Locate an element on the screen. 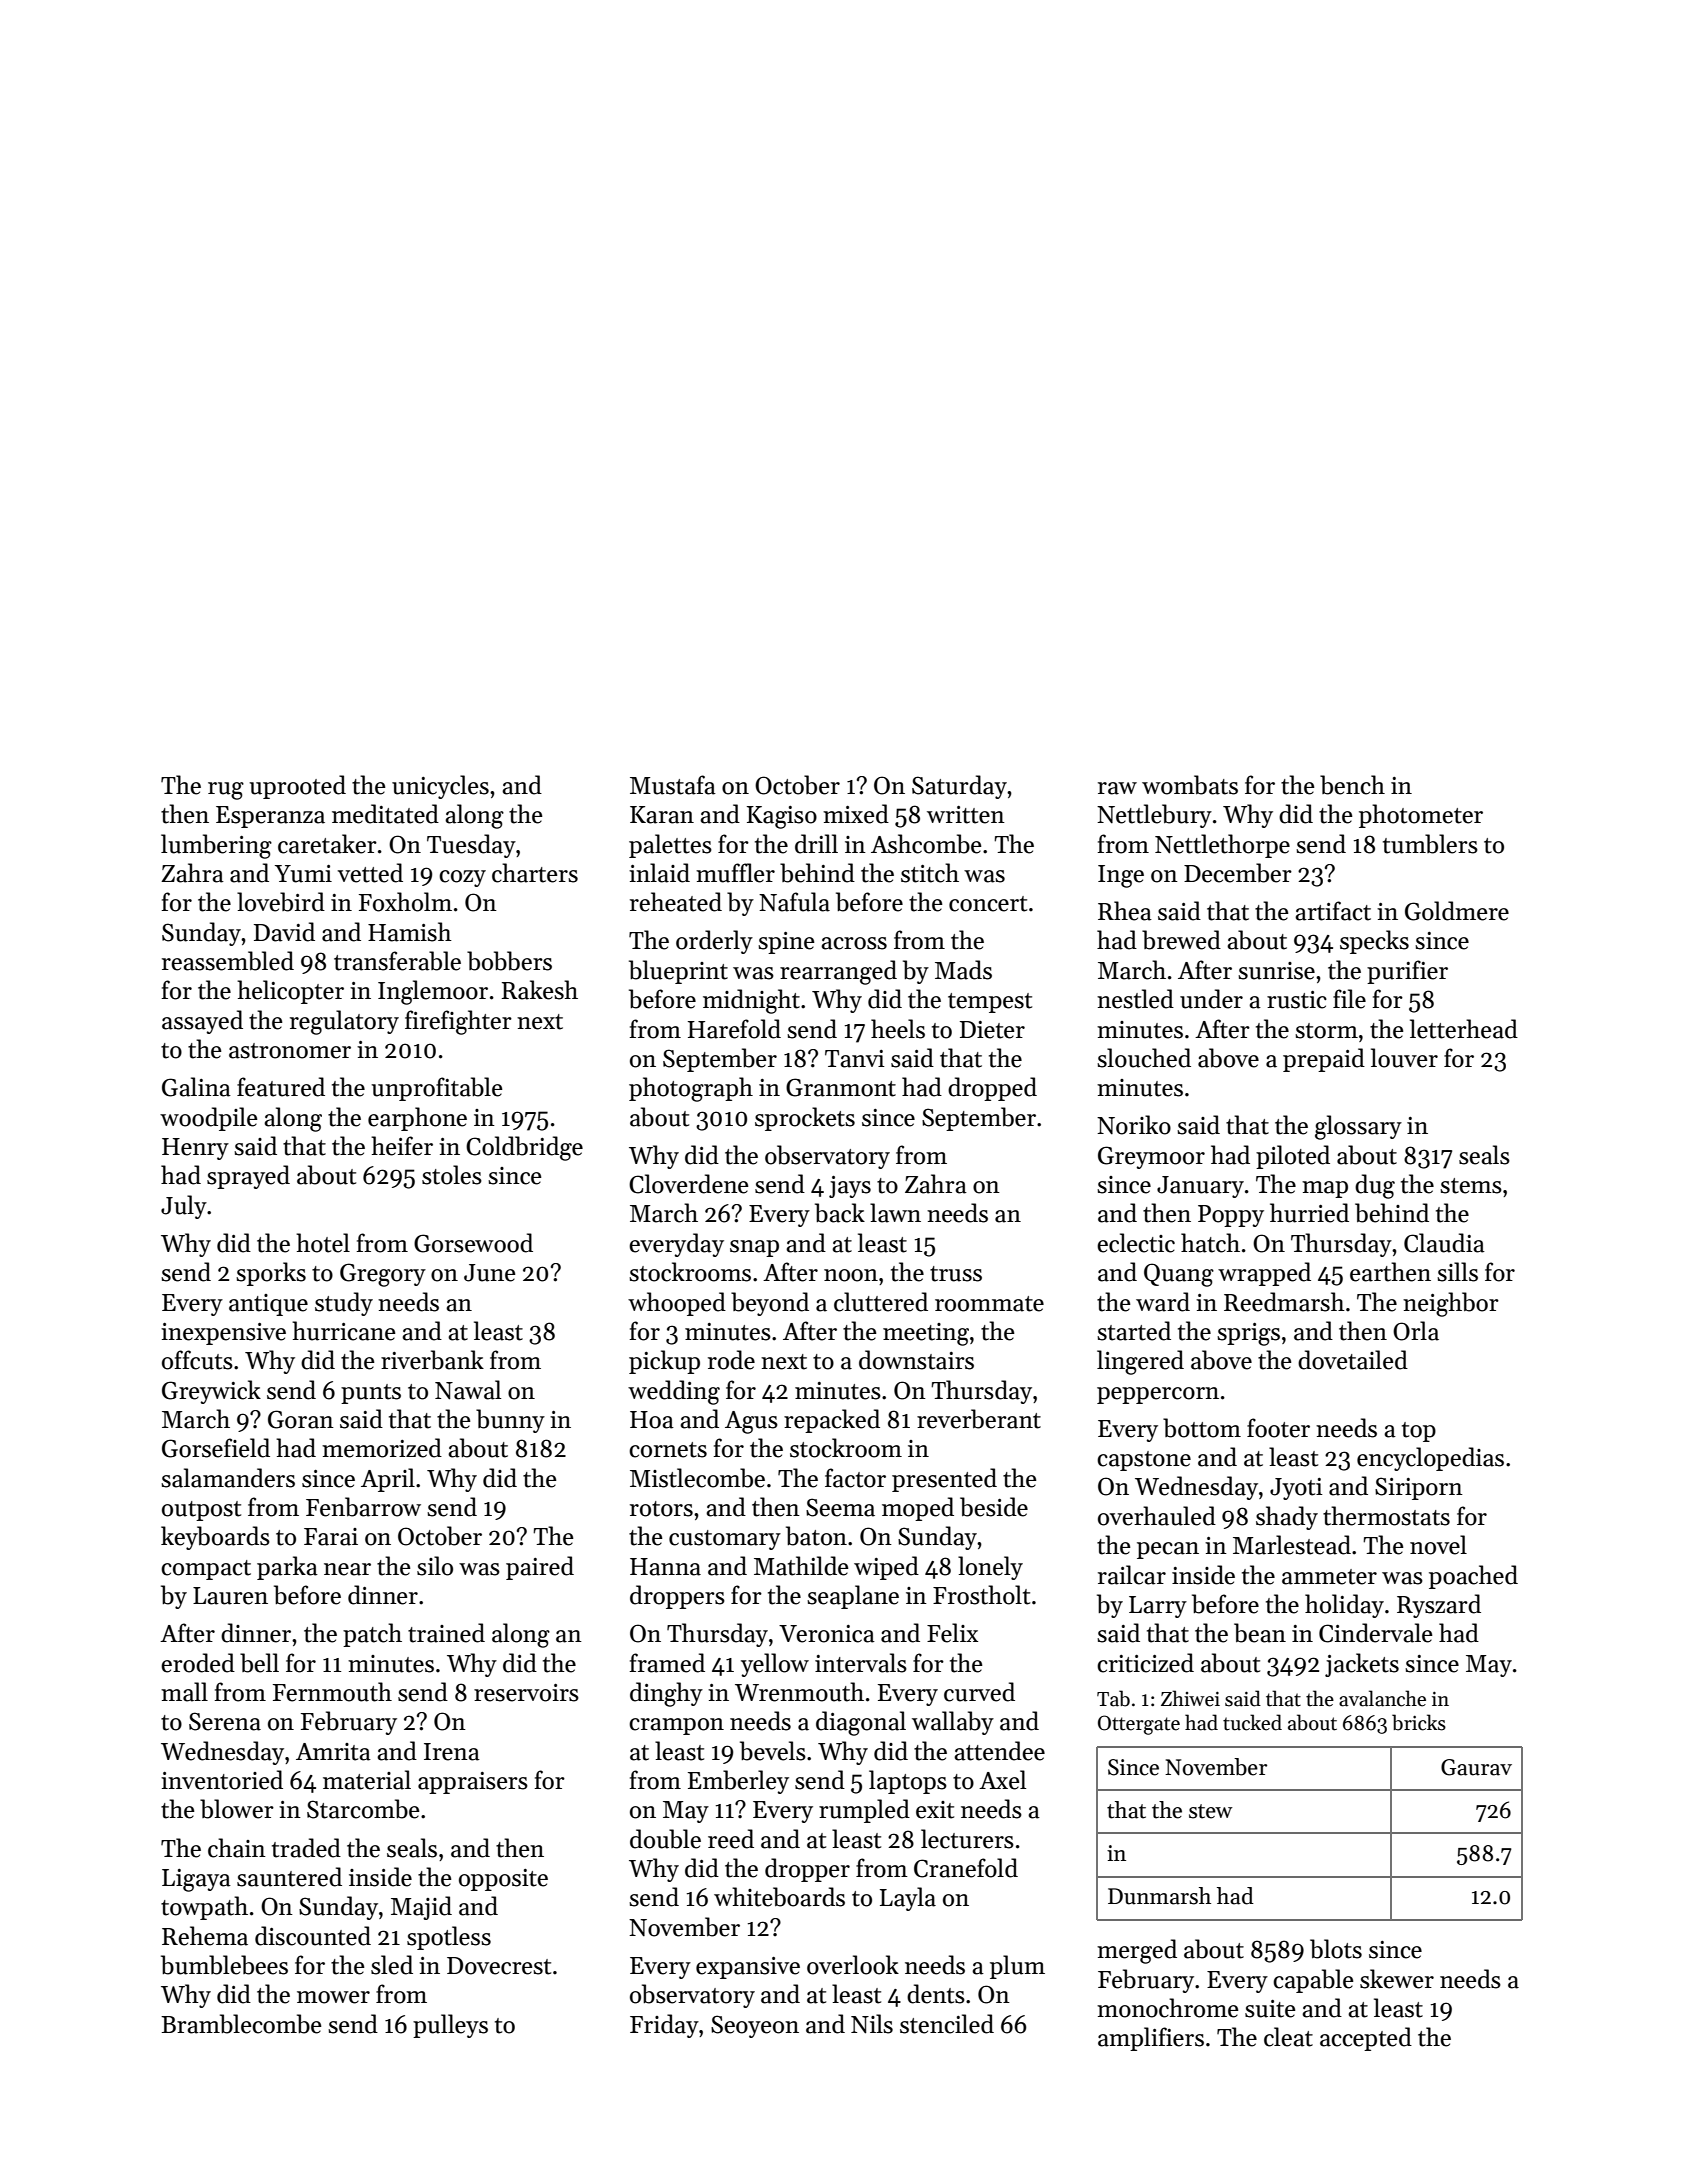 The height and width of the screenshot is (2178, 1683). Quang is located at coordinates (1179, 1275).
